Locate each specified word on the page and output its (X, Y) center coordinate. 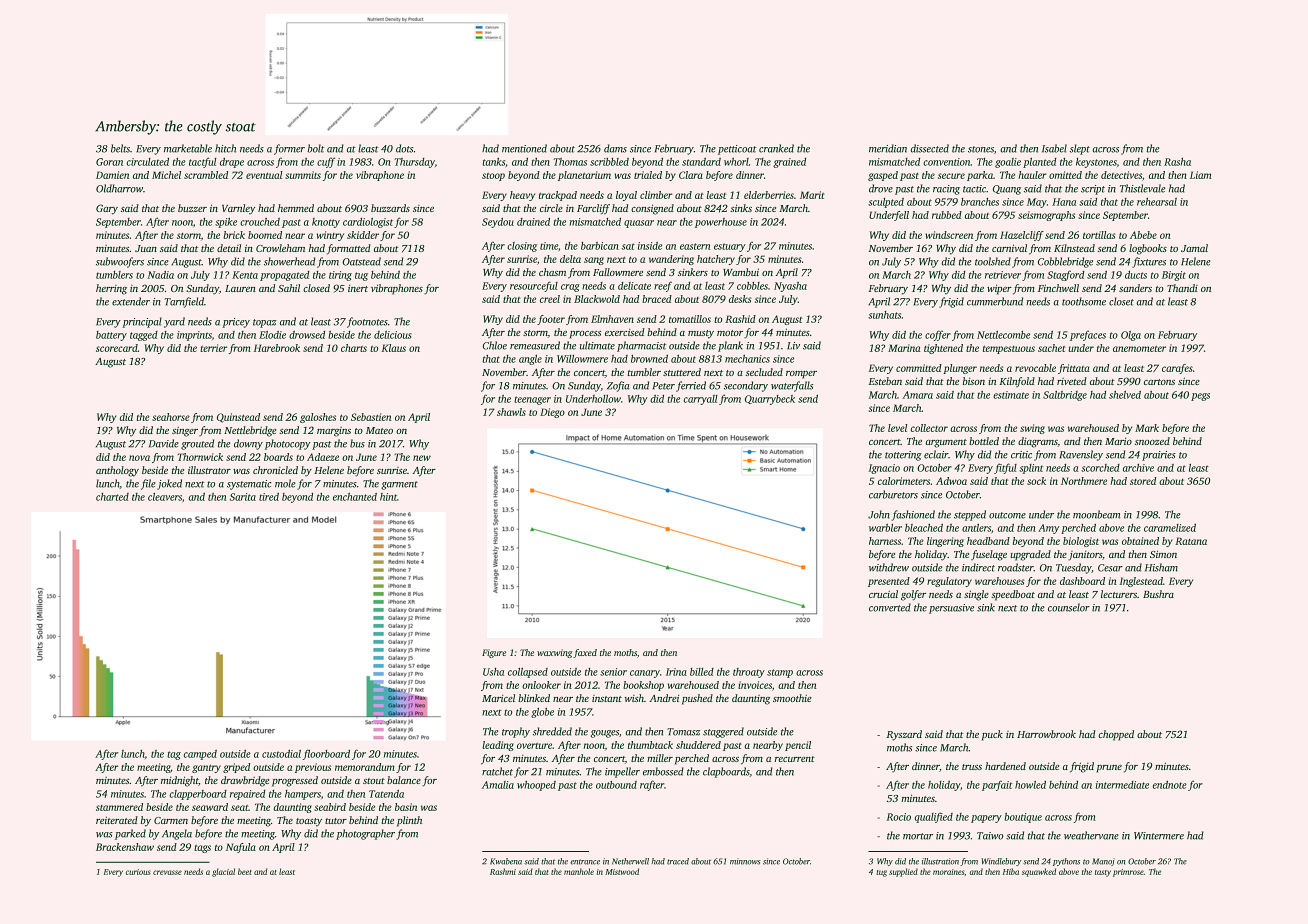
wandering (671, 260)
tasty (1103, 873)
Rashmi (503, 871)
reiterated (117, 820)
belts (120, 148)
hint (388, 497)
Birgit (1174, 276)
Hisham (1161, 567)
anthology (117, 471)
